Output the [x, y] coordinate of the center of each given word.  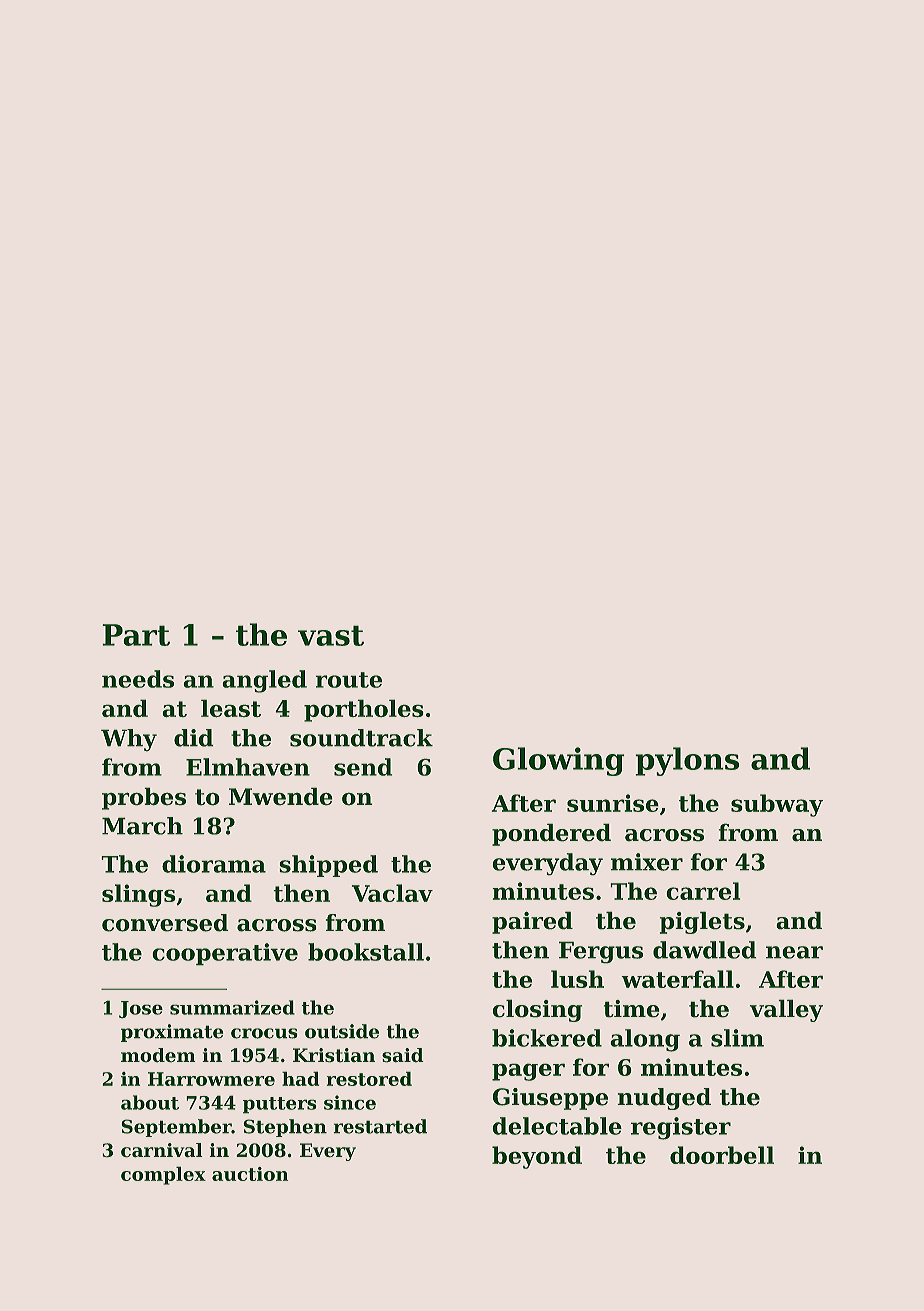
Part [136, 635]
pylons [687, 761]
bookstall [366, 952]
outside [342, 1031]
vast [331, 636]
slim [737, 1038]
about [150, 1102]
